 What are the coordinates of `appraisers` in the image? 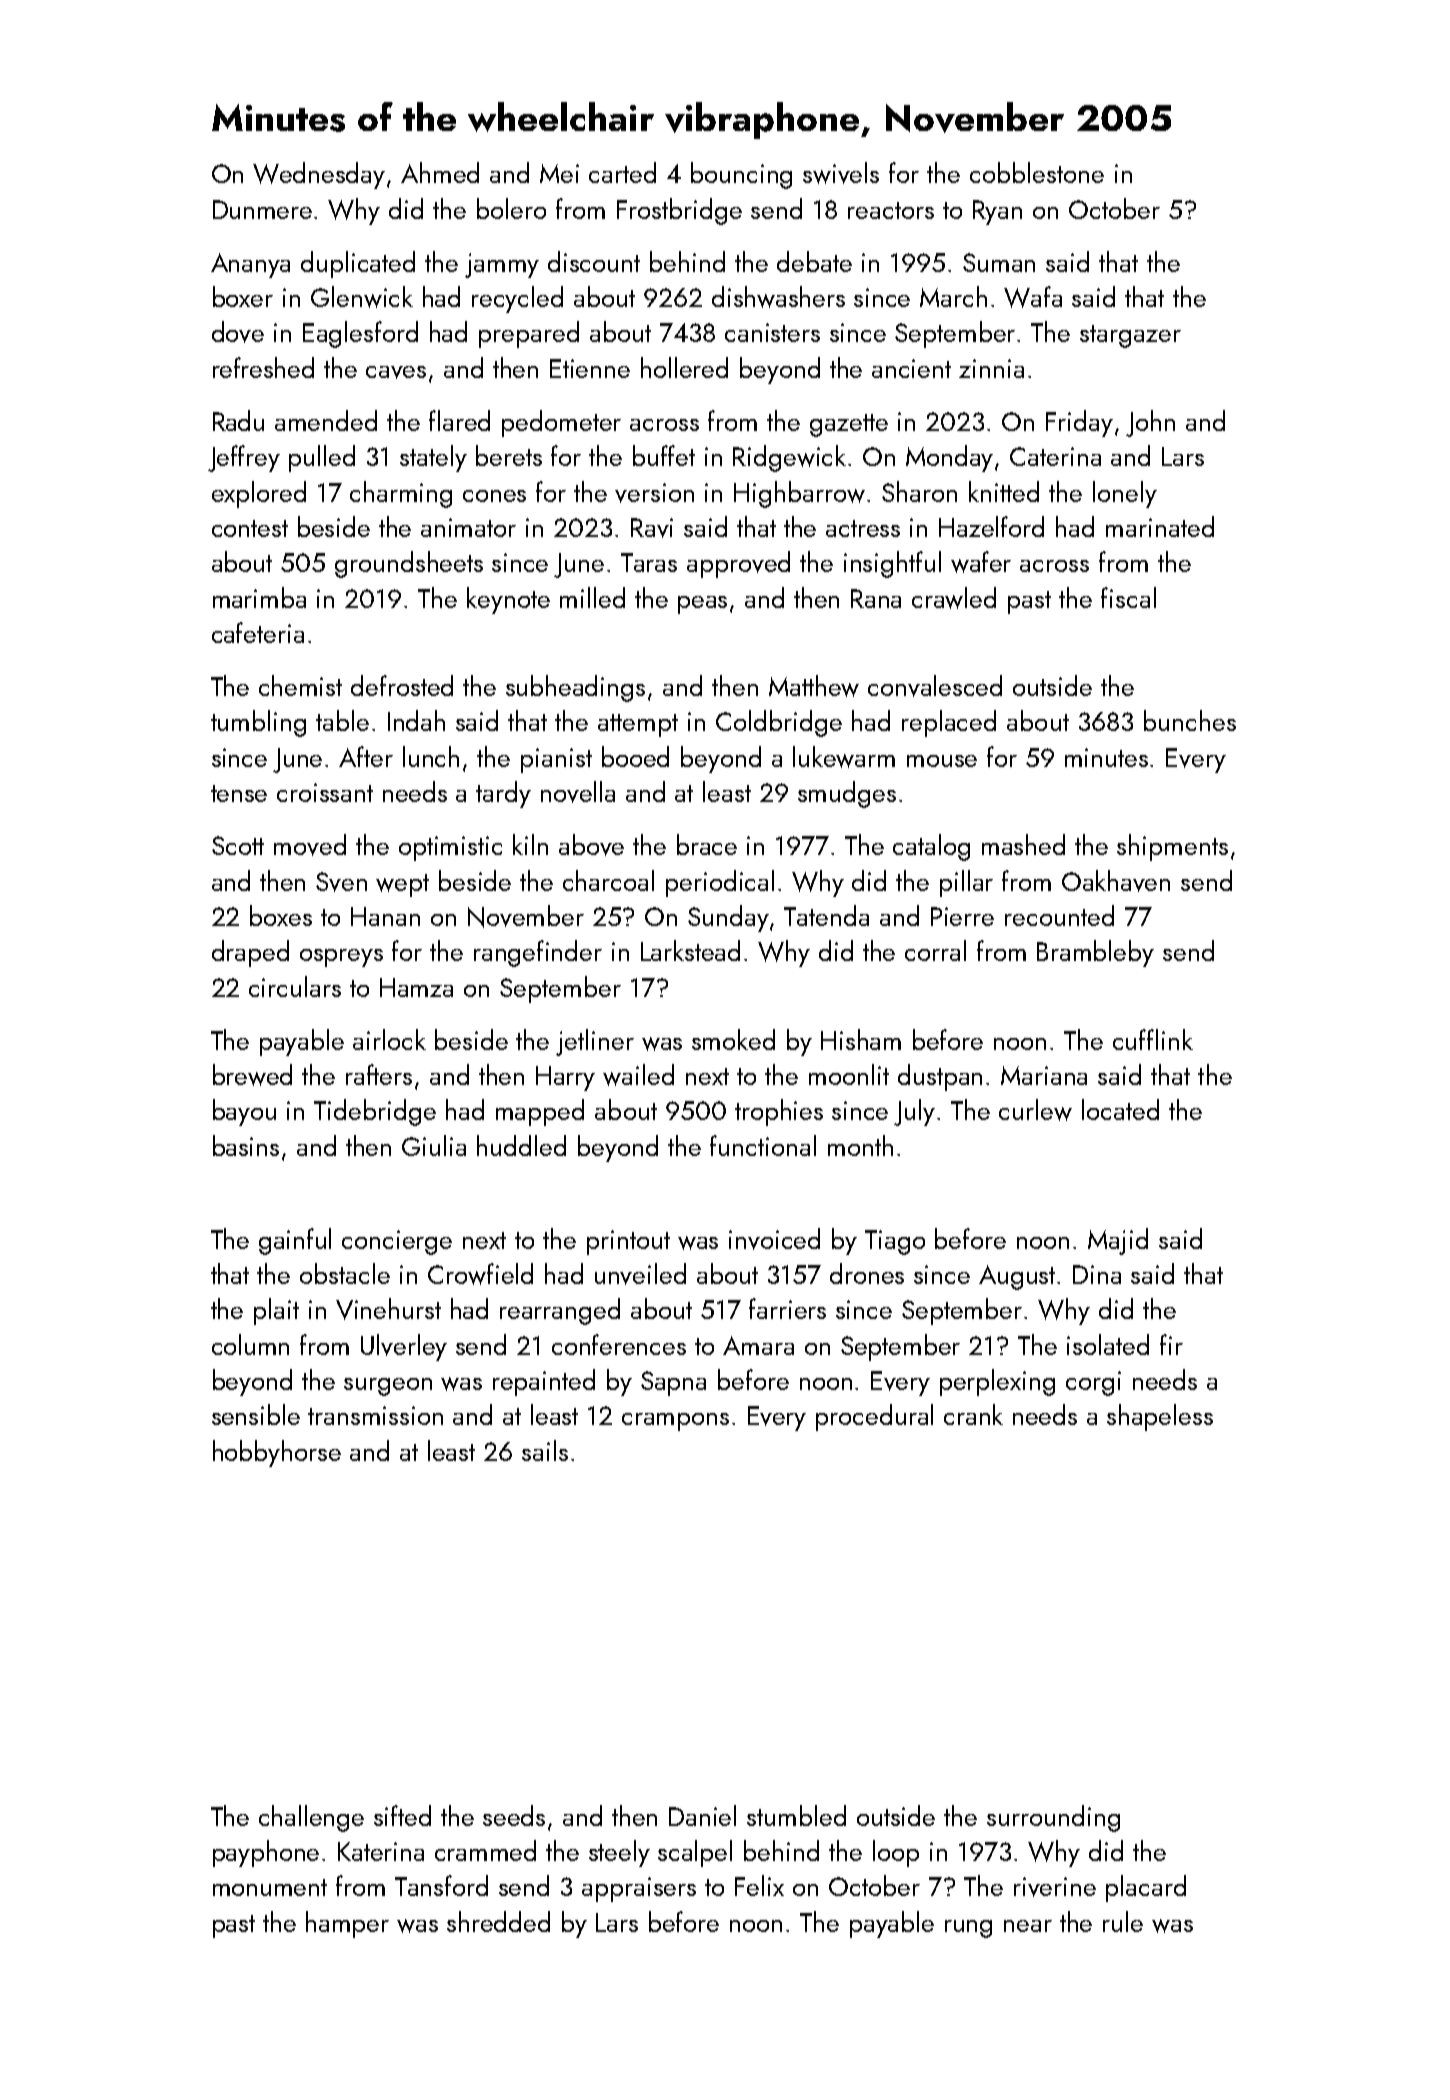 It's located at (639, 1889).
